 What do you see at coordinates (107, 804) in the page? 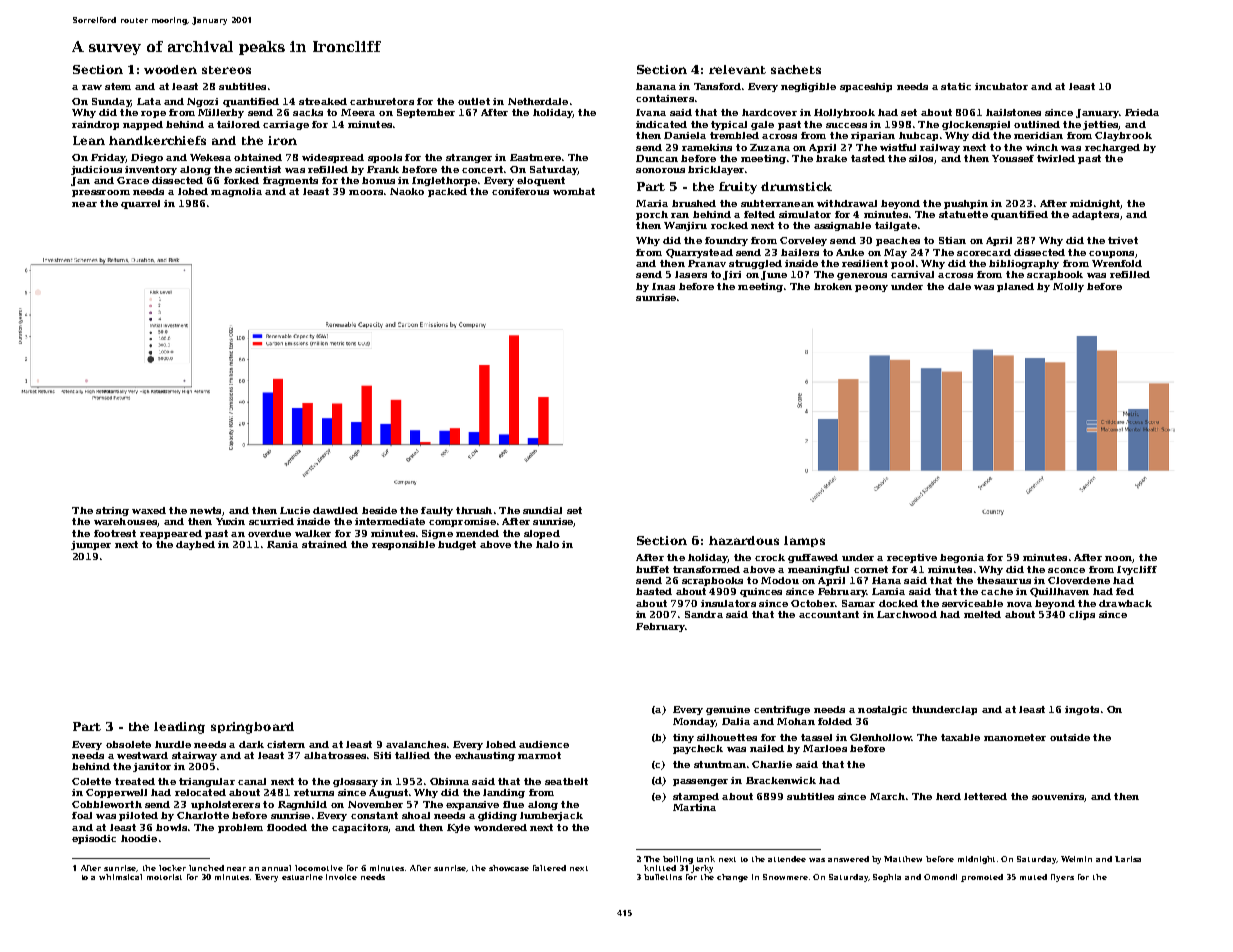
I see `Cobbleworth` at bounding box center [107, 804].
